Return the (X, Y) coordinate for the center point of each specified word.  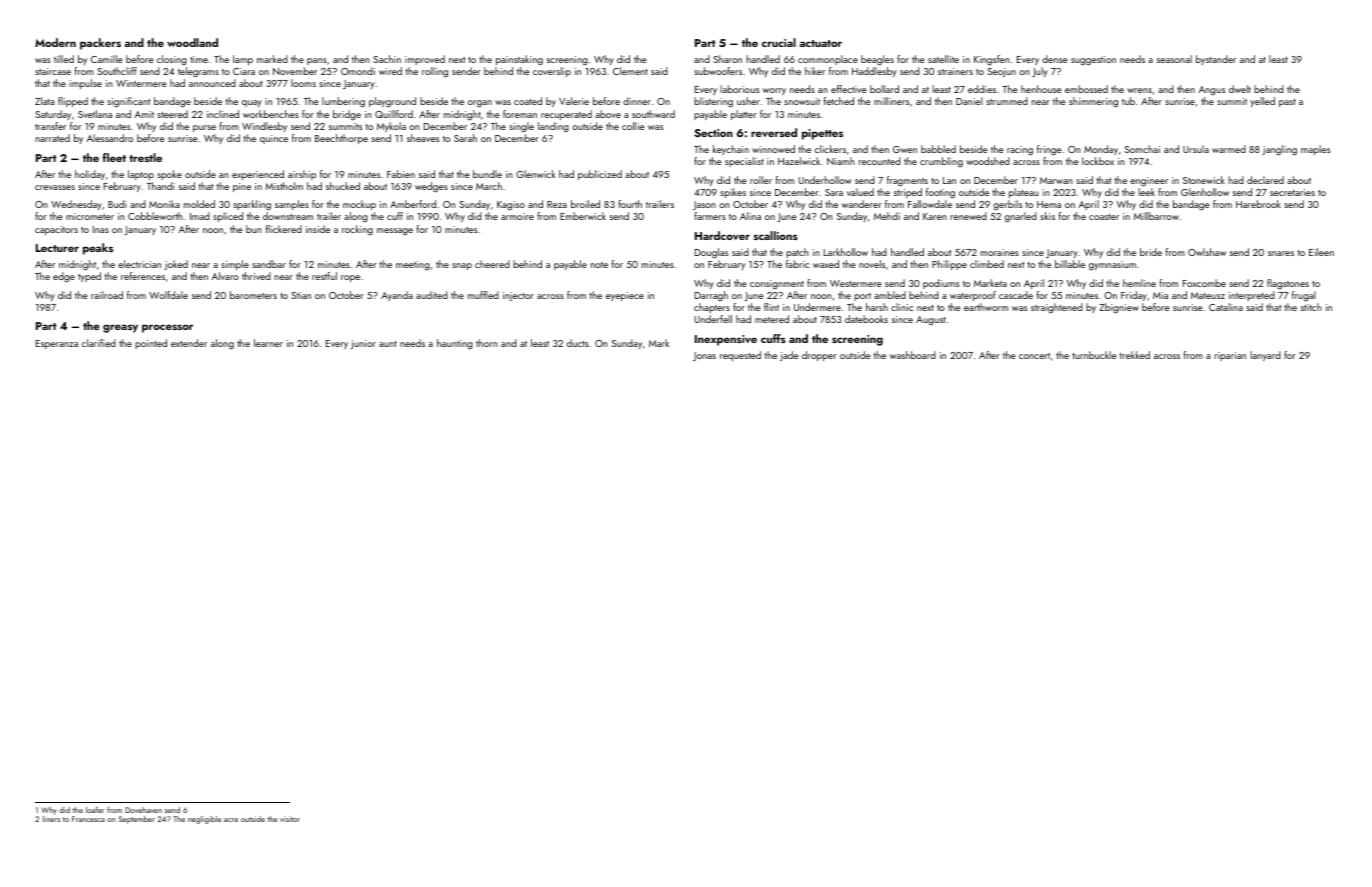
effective (849, 89)
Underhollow (825, 180)
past (1287, 103)
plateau (1024, 193)
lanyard (1265, 356)
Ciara (244, 71)
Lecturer (57, 248)
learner (268, 343)
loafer (95, 810)
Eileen (1321, 252)
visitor (290, 819)
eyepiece (625, 296)
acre (231, 820)
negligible (204, 820)
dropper (819, 356)
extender (189, 343)
